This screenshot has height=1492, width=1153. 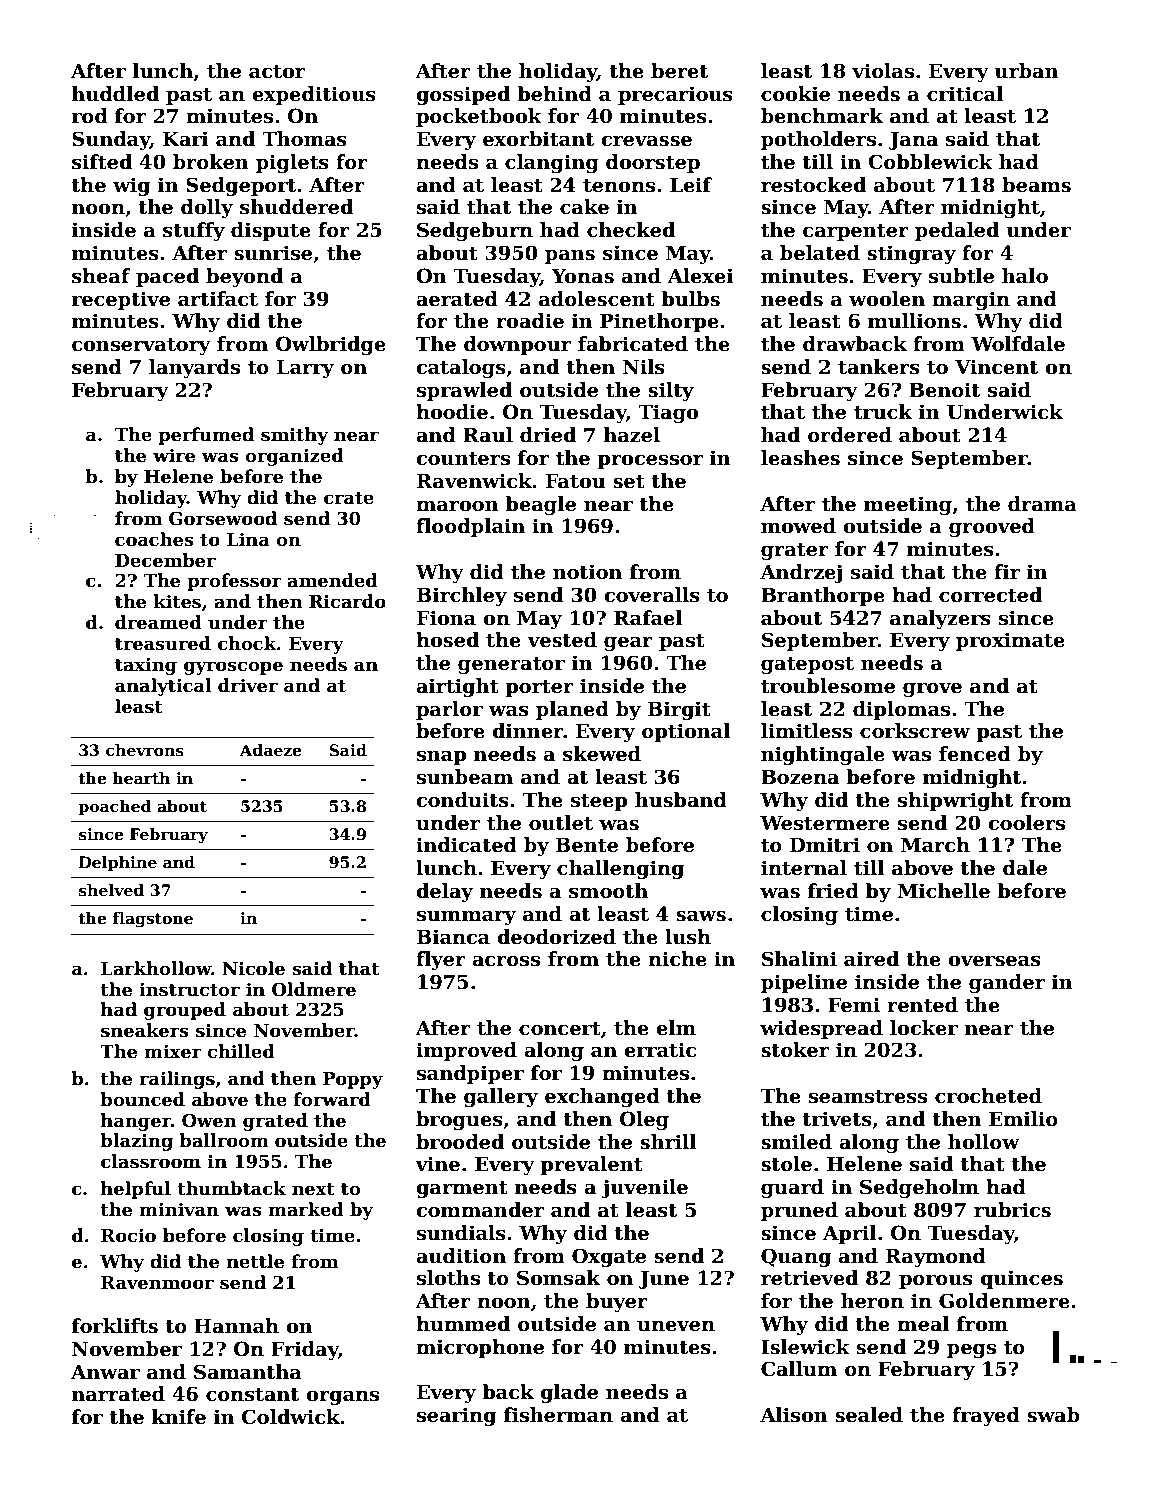 I want to click on margin, so click(x=971, y=300).
